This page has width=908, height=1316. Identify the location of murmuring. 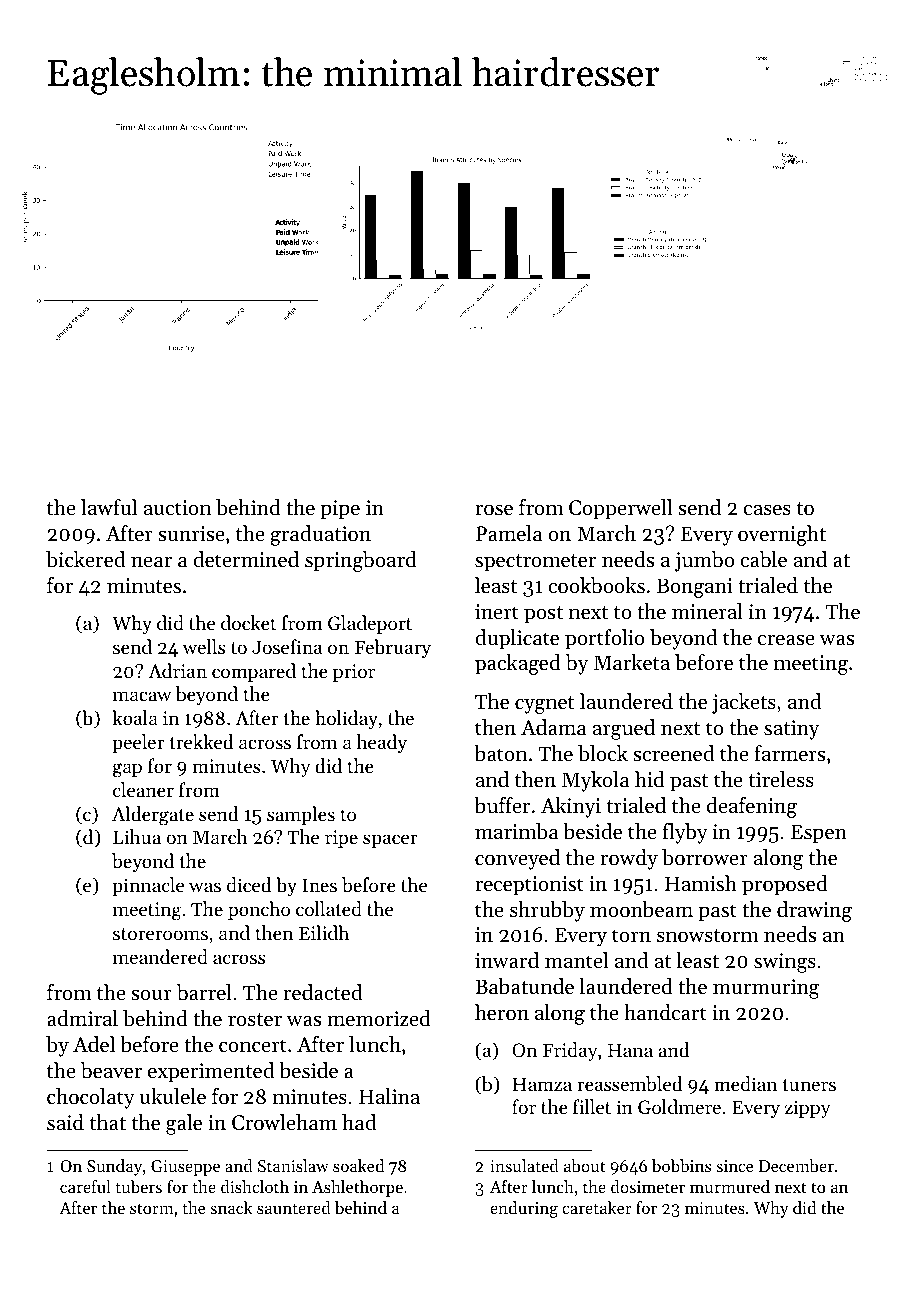
(766, 989).
